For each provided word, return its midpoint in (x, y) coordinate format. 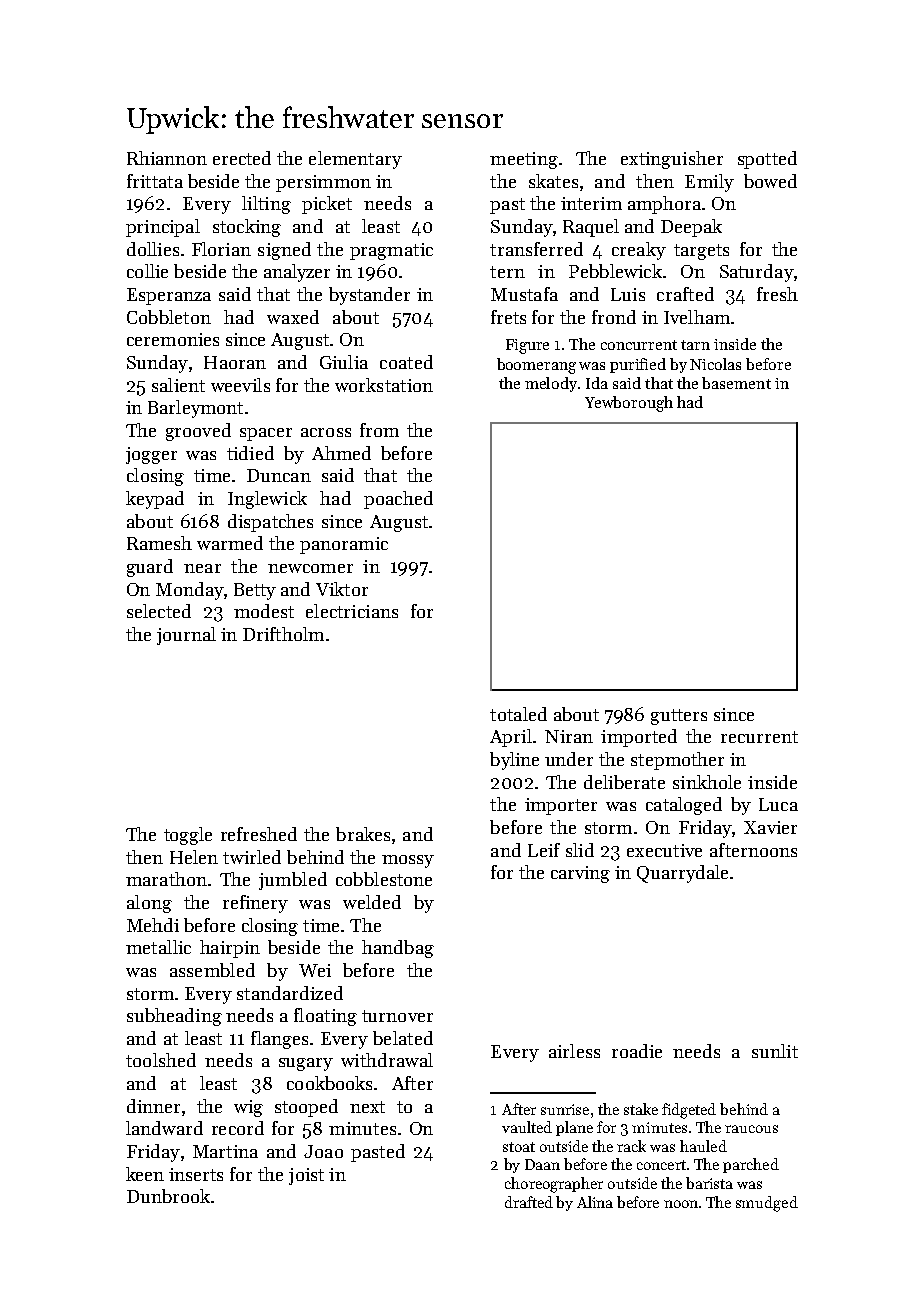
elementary (355, 160)
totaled (518, 714)
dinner (153, 1106)
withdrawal (387, 1060)
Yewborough (629, 404)
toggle (188, 836)
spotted (767, 160)
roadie (637, 1051)
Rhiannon (167, 158)
